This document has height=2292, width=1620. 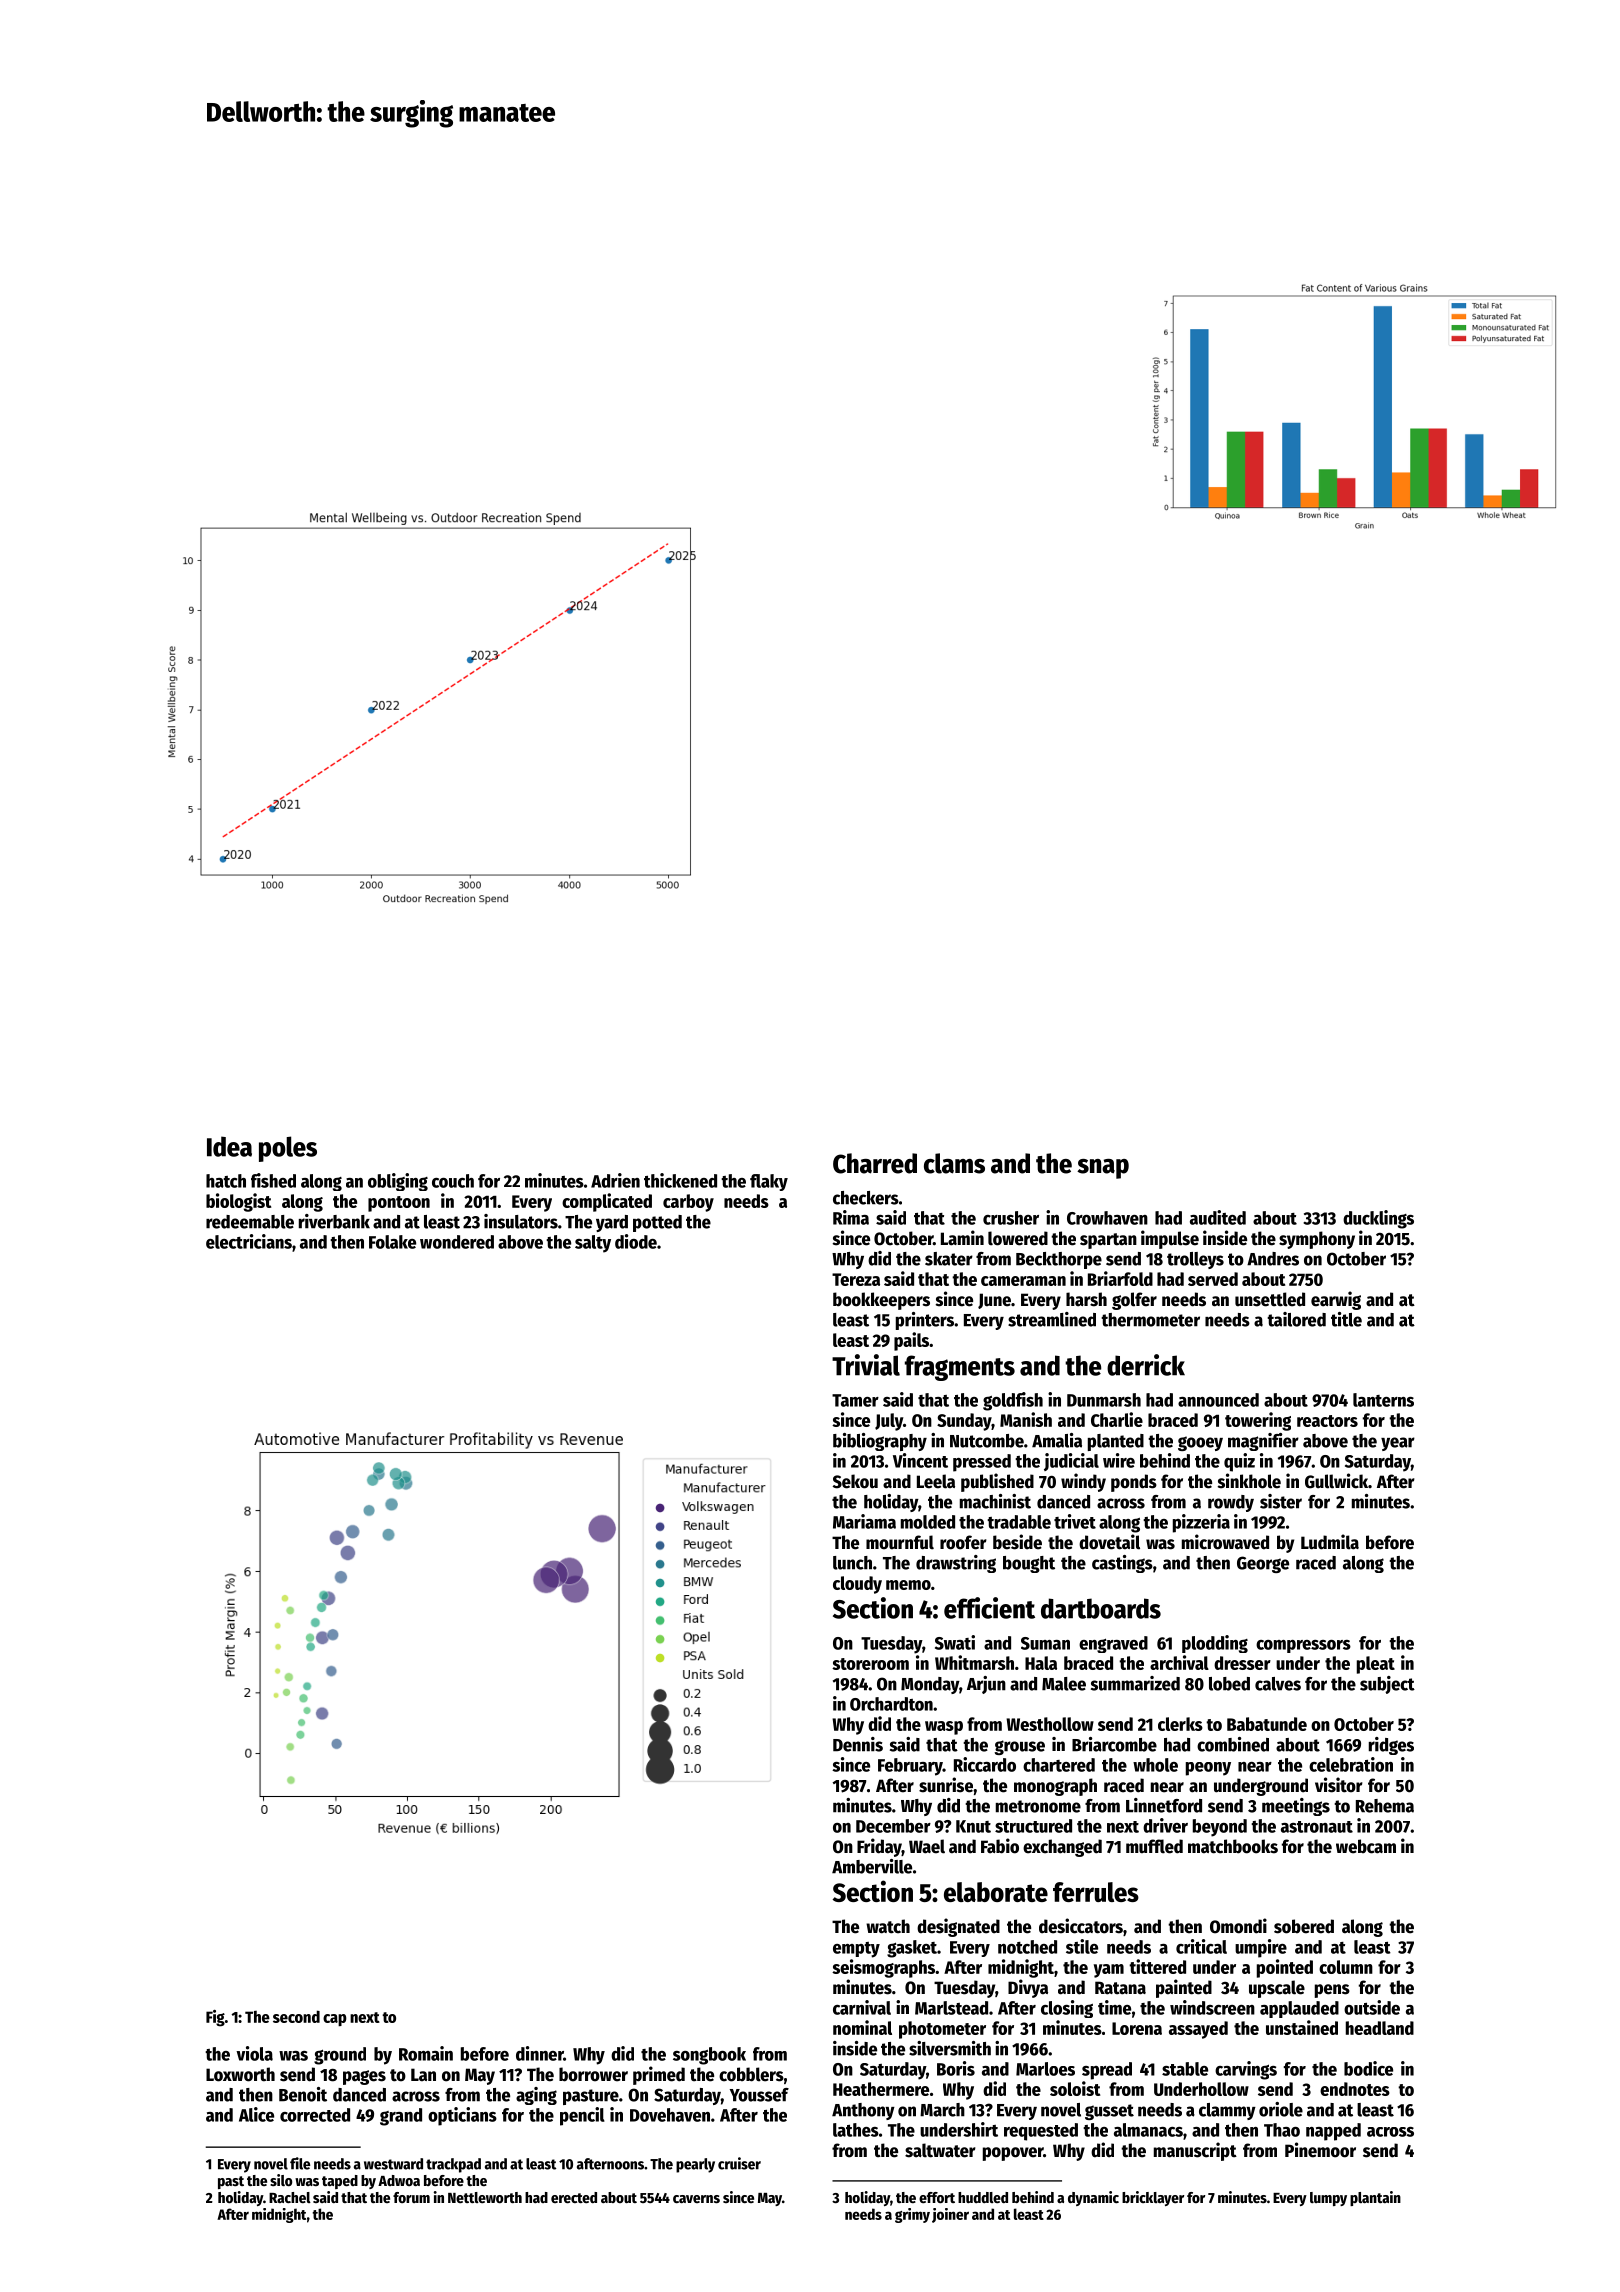 I want to click on Sekou, so click(x=855, y=1481).
